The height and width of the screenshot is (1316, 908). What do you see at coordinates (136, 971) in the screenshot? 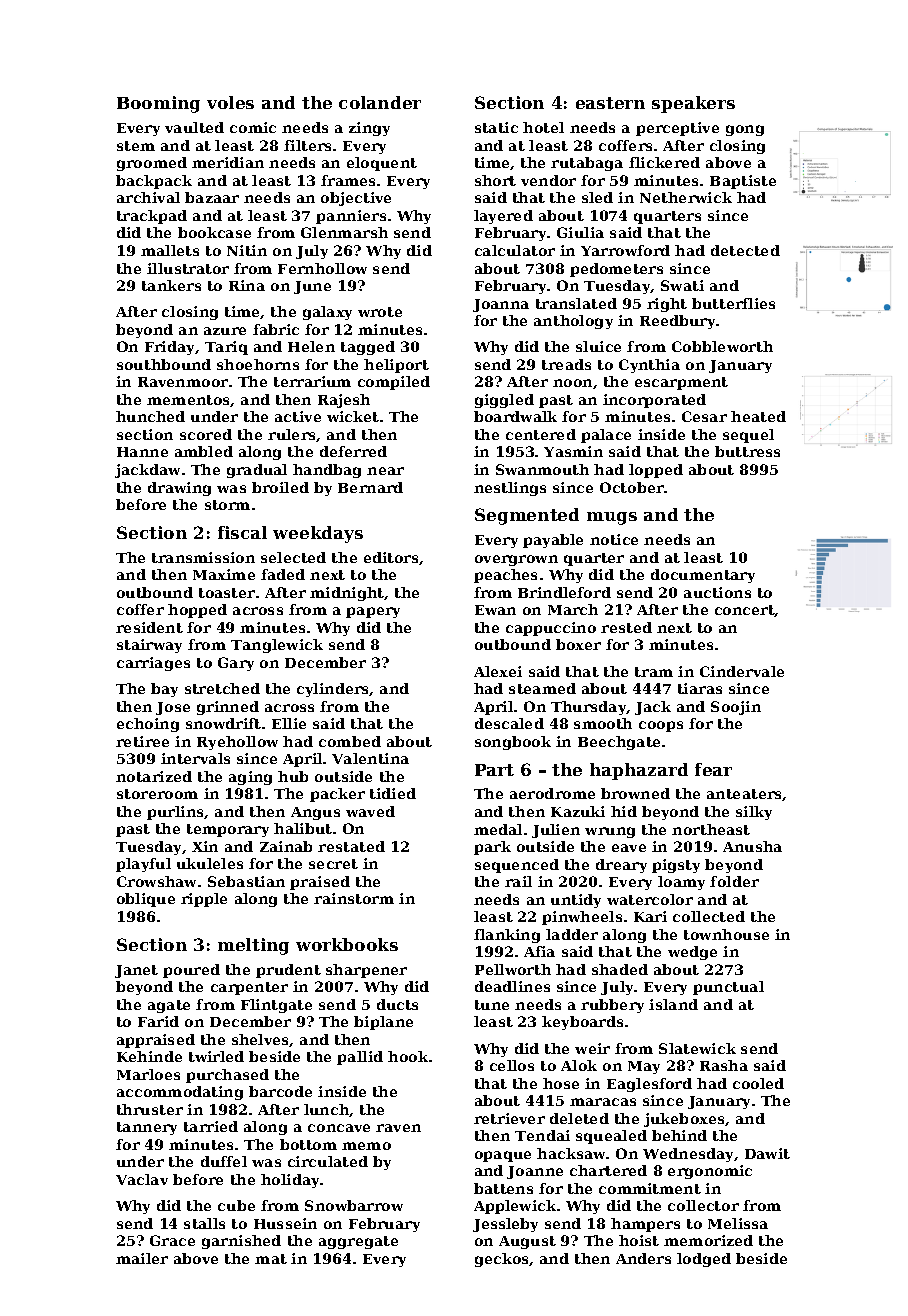
I see `Janet` at bounding box center [136, 971].
